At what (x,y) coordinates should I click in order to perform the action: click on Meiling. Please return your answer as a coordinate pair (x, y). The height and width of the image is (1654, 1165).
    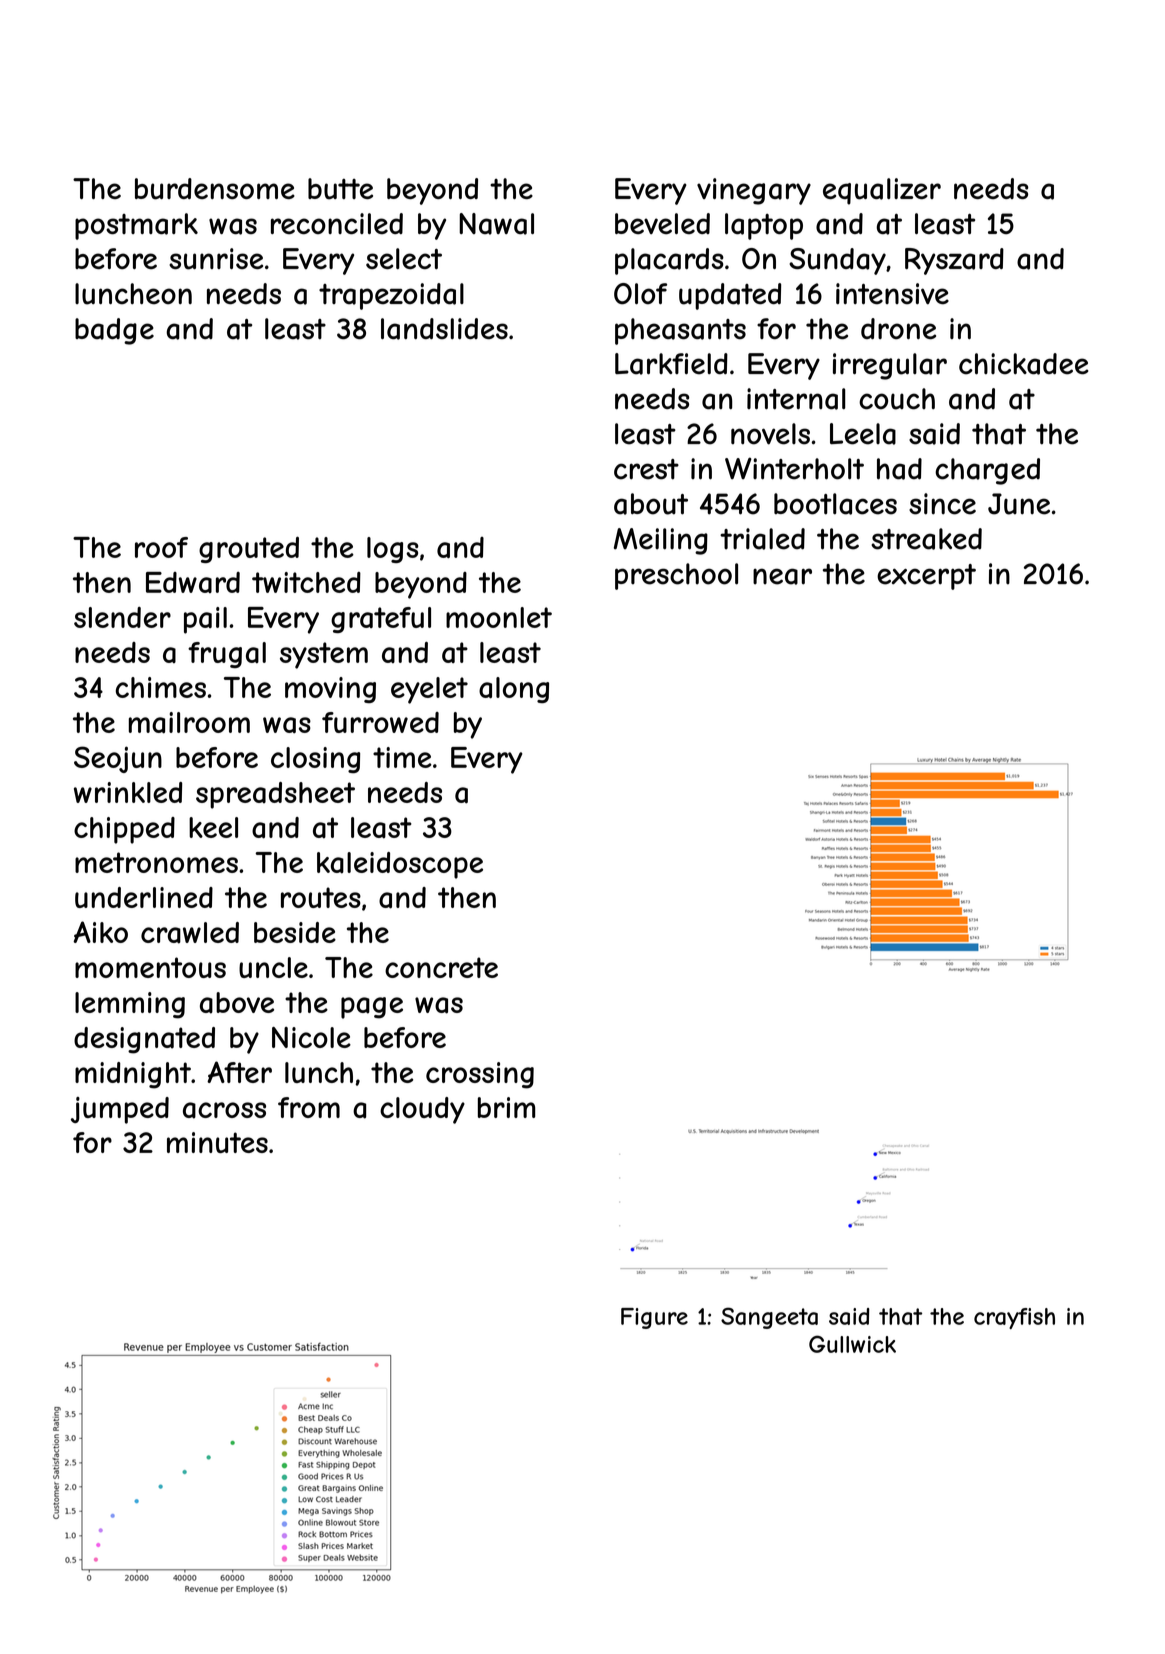
    Looking at the image, I should click on (661, 541).
